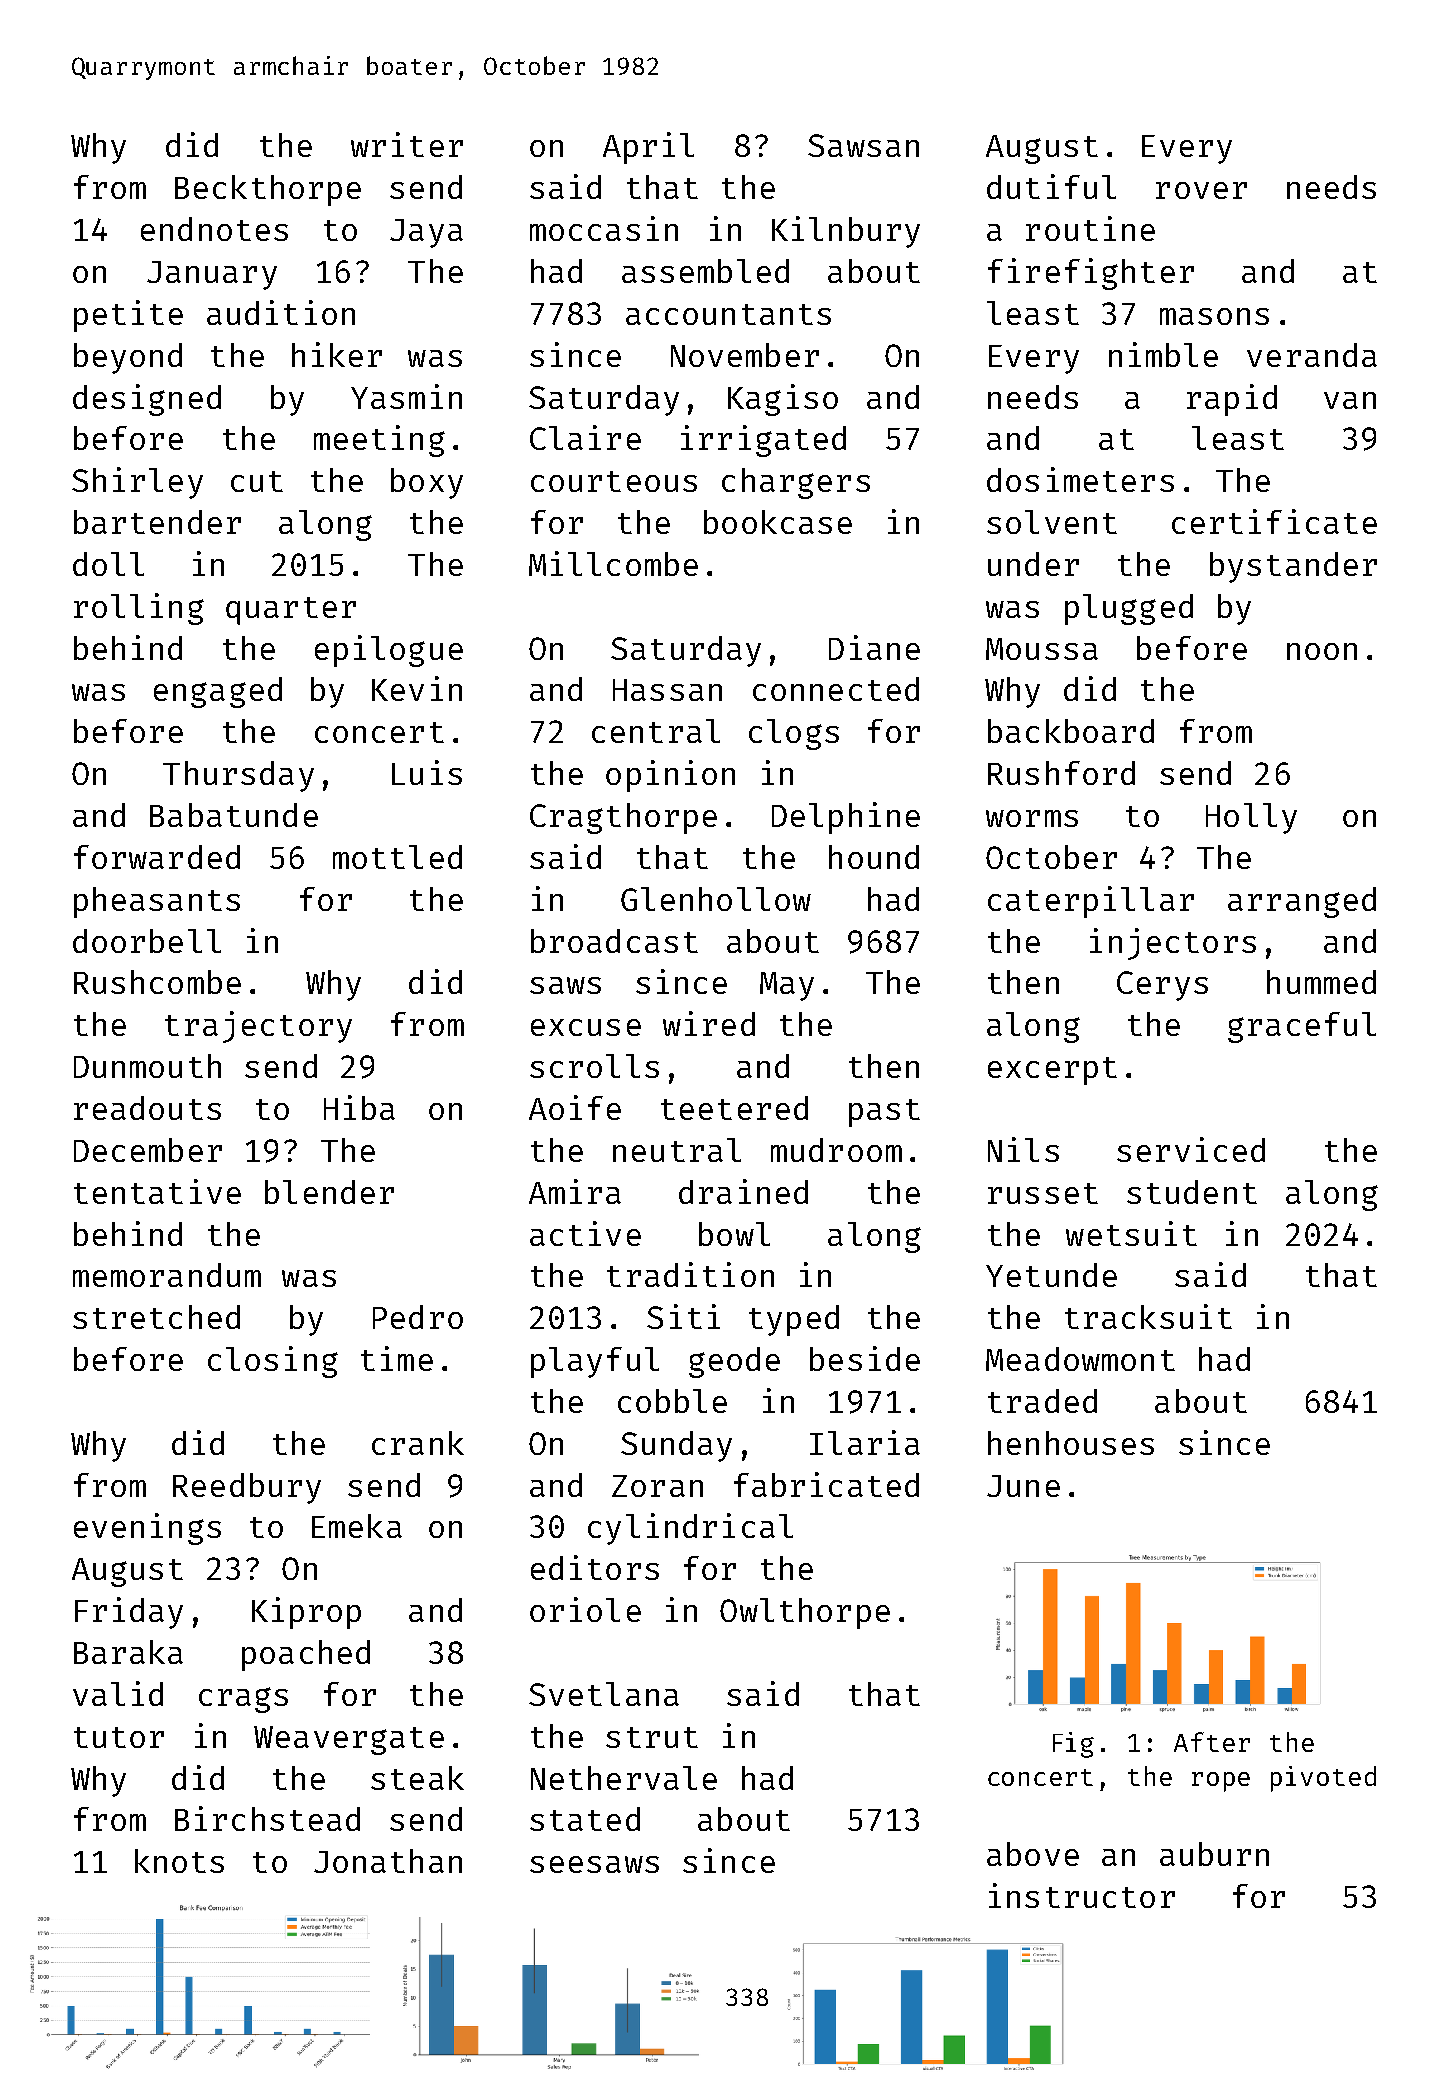 The image size is (1450, 2100). I want to click on hound, so click(874, 857).
